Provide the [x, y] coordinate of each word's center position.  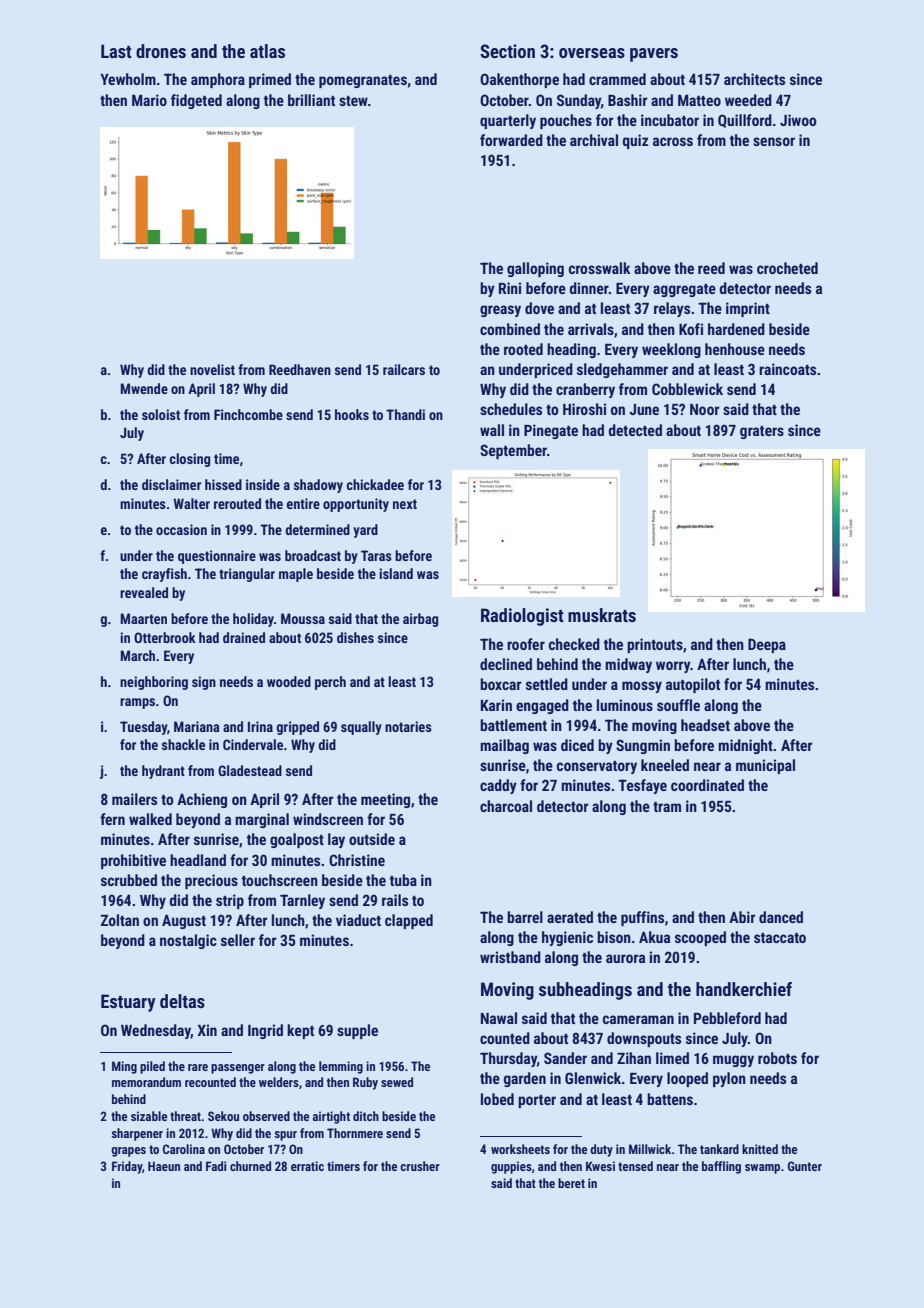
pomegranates [363, 81]
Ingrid [265, 1031]
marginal [262, 820]
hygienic [567, 938]
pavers [654, 55]
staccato [780, 938]
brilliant [311, 100]
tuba [403, 880]
